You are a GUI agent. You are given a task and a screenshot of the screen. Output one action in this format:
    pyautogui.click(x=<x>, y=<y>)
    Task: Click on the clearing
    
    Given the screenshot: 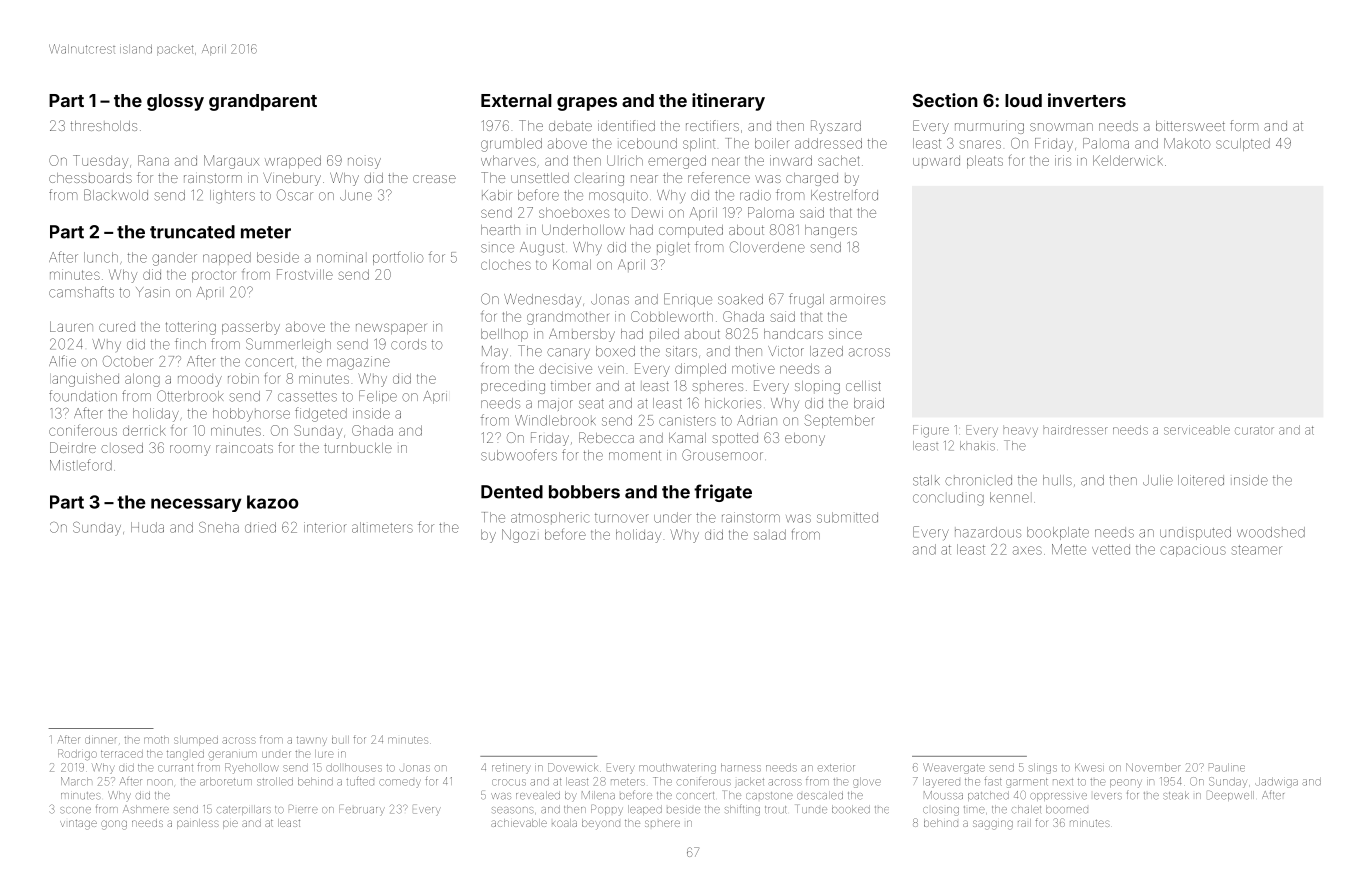 What is the action you would take?
    pyautogui.click(x=599, y=180)
